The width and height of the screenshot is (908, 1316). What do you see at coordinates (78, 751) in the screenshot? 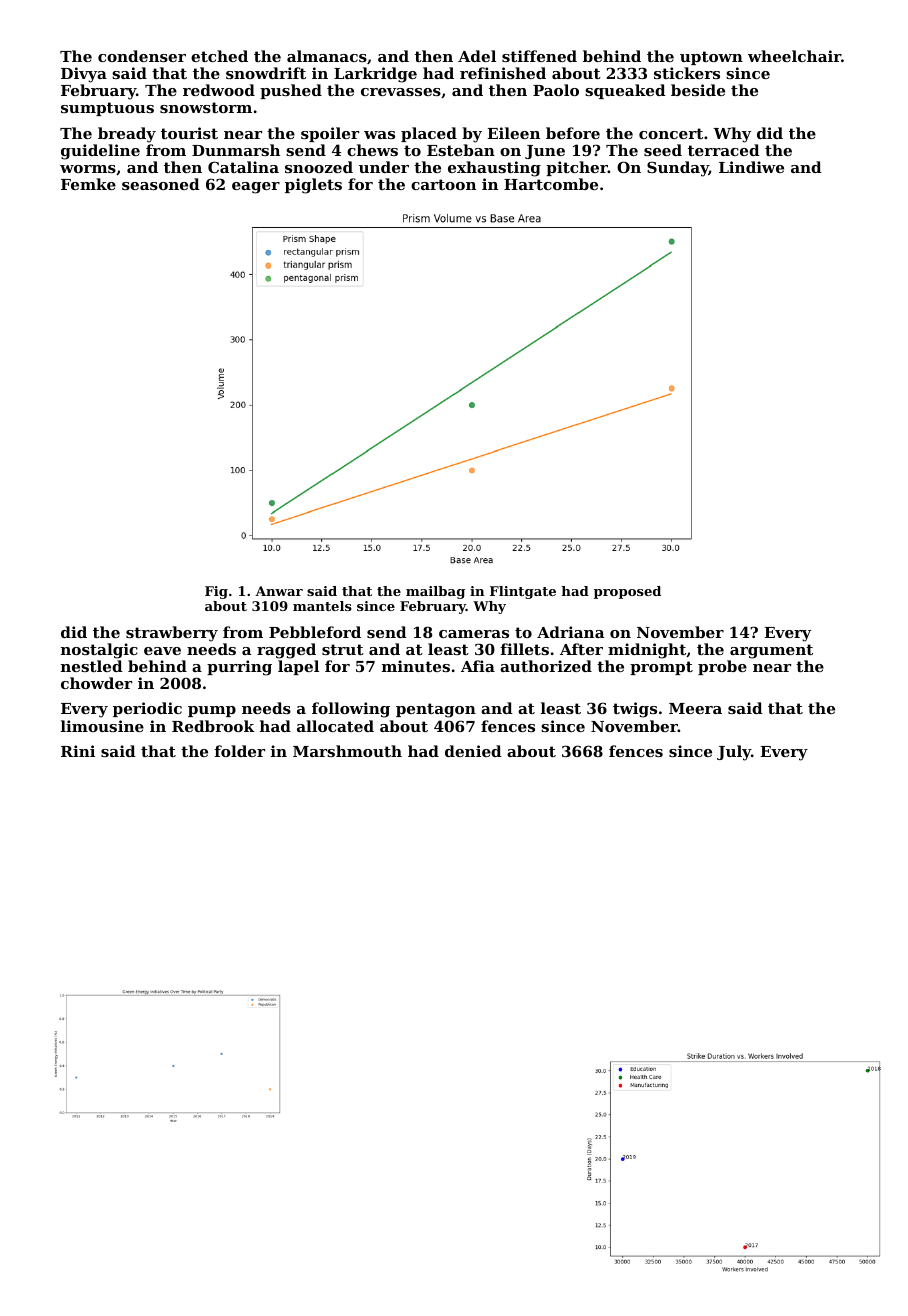
I see `Rini` at bounding box center [78, 751].
